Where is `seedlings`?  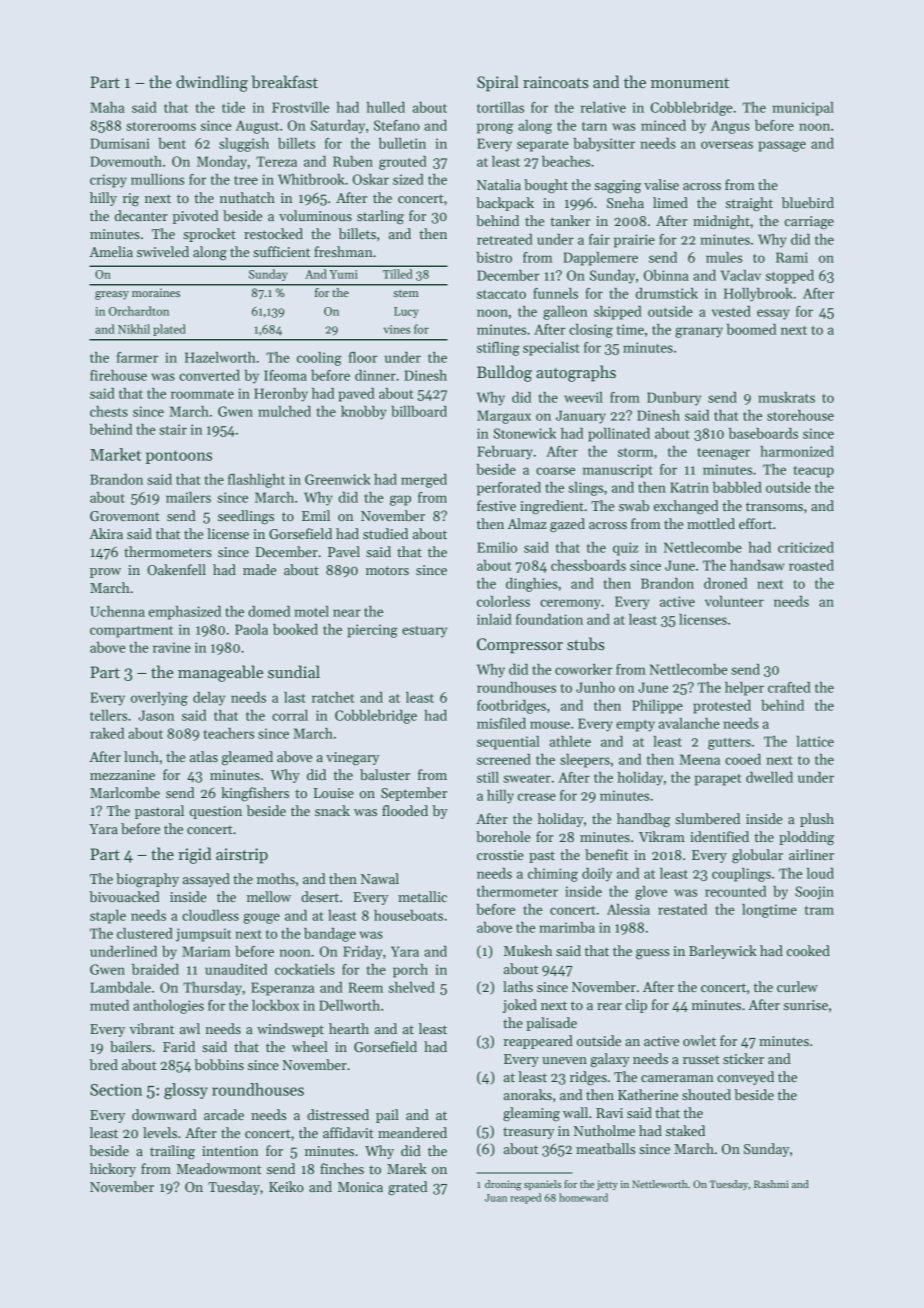
seedlings is located at coordinates (246, 517).
